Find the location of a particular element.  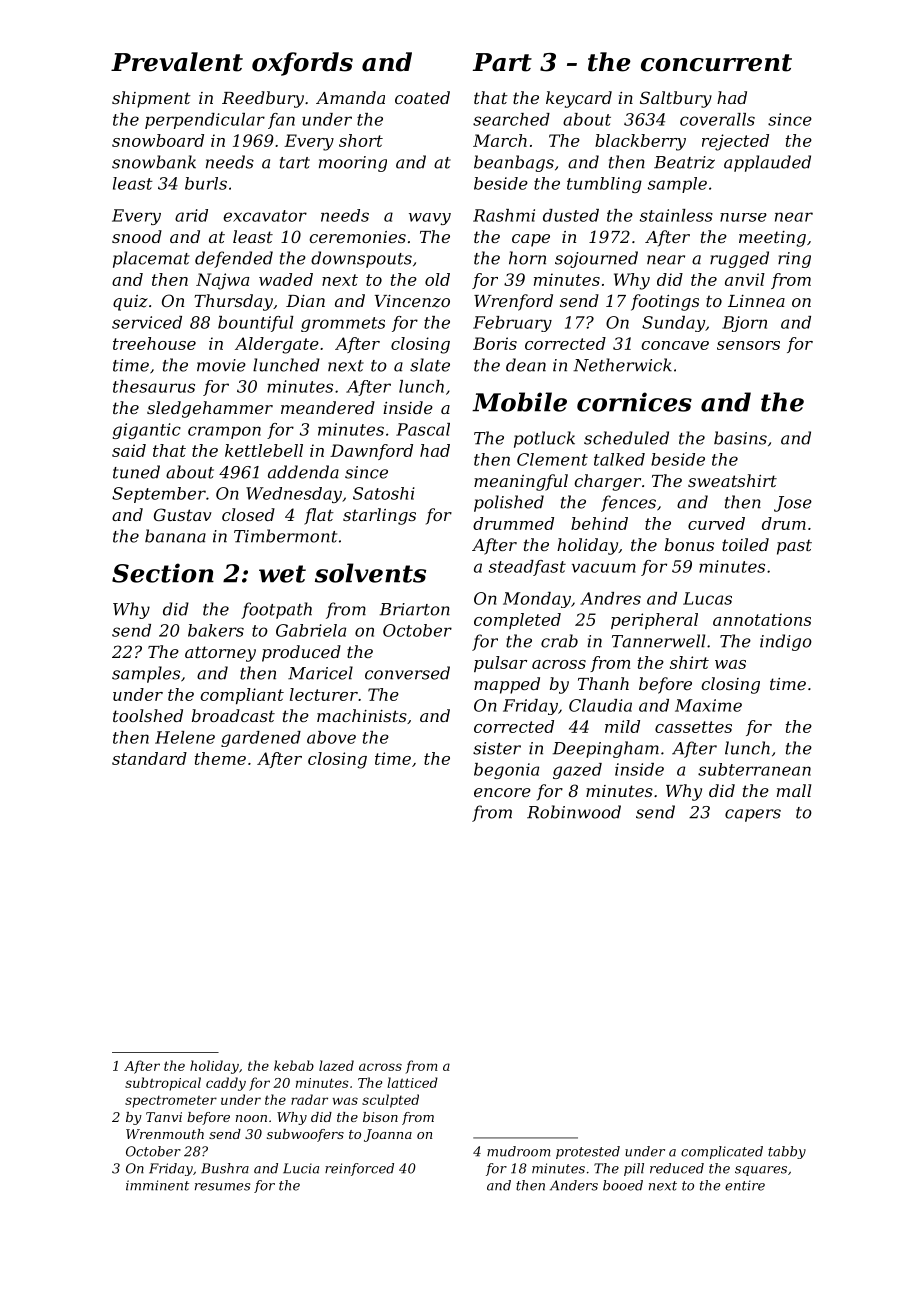

Part is located at coordinates (502, 62).
